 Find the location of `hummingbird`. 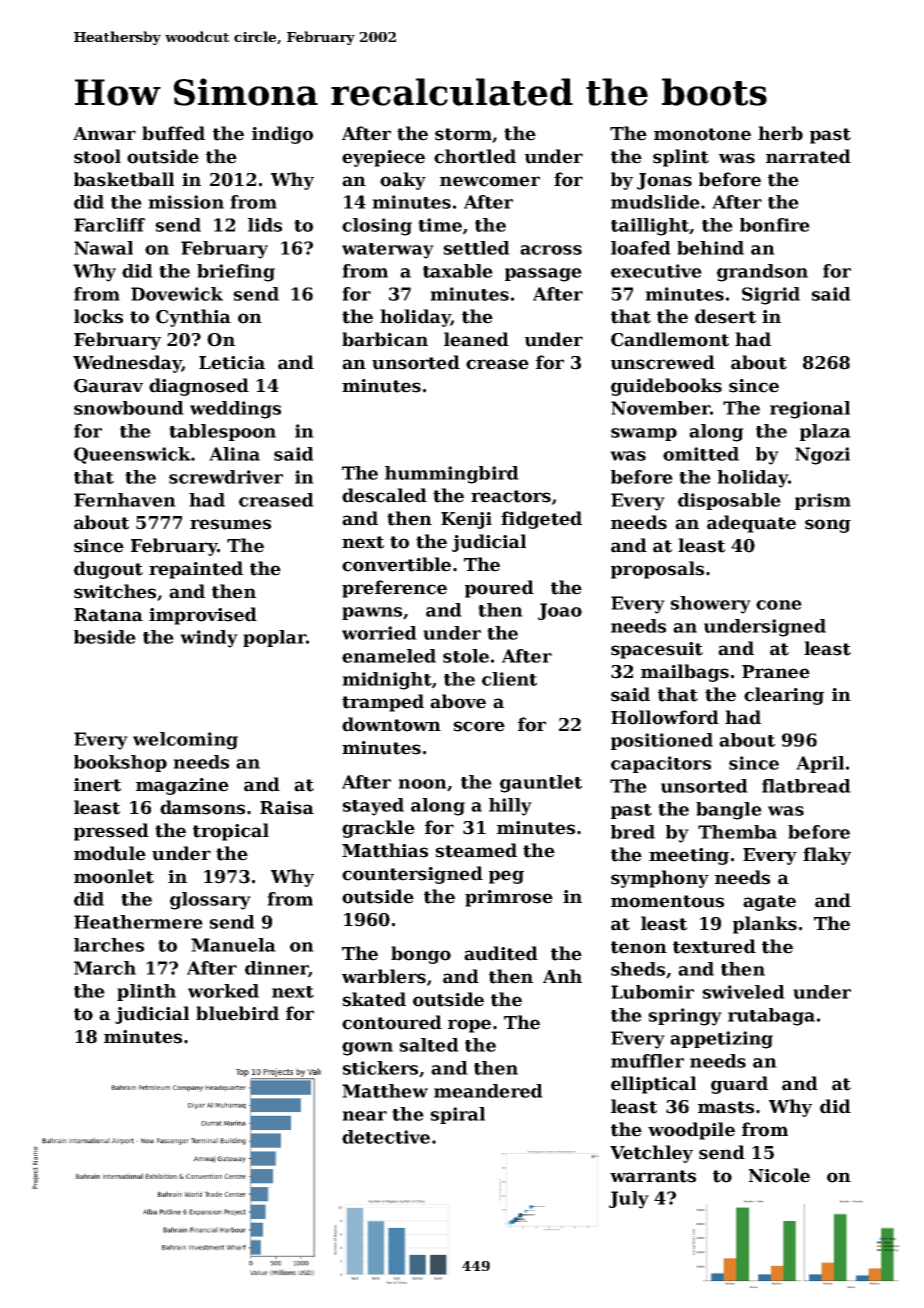

hummingbird is located at coordinates (452, 475).
